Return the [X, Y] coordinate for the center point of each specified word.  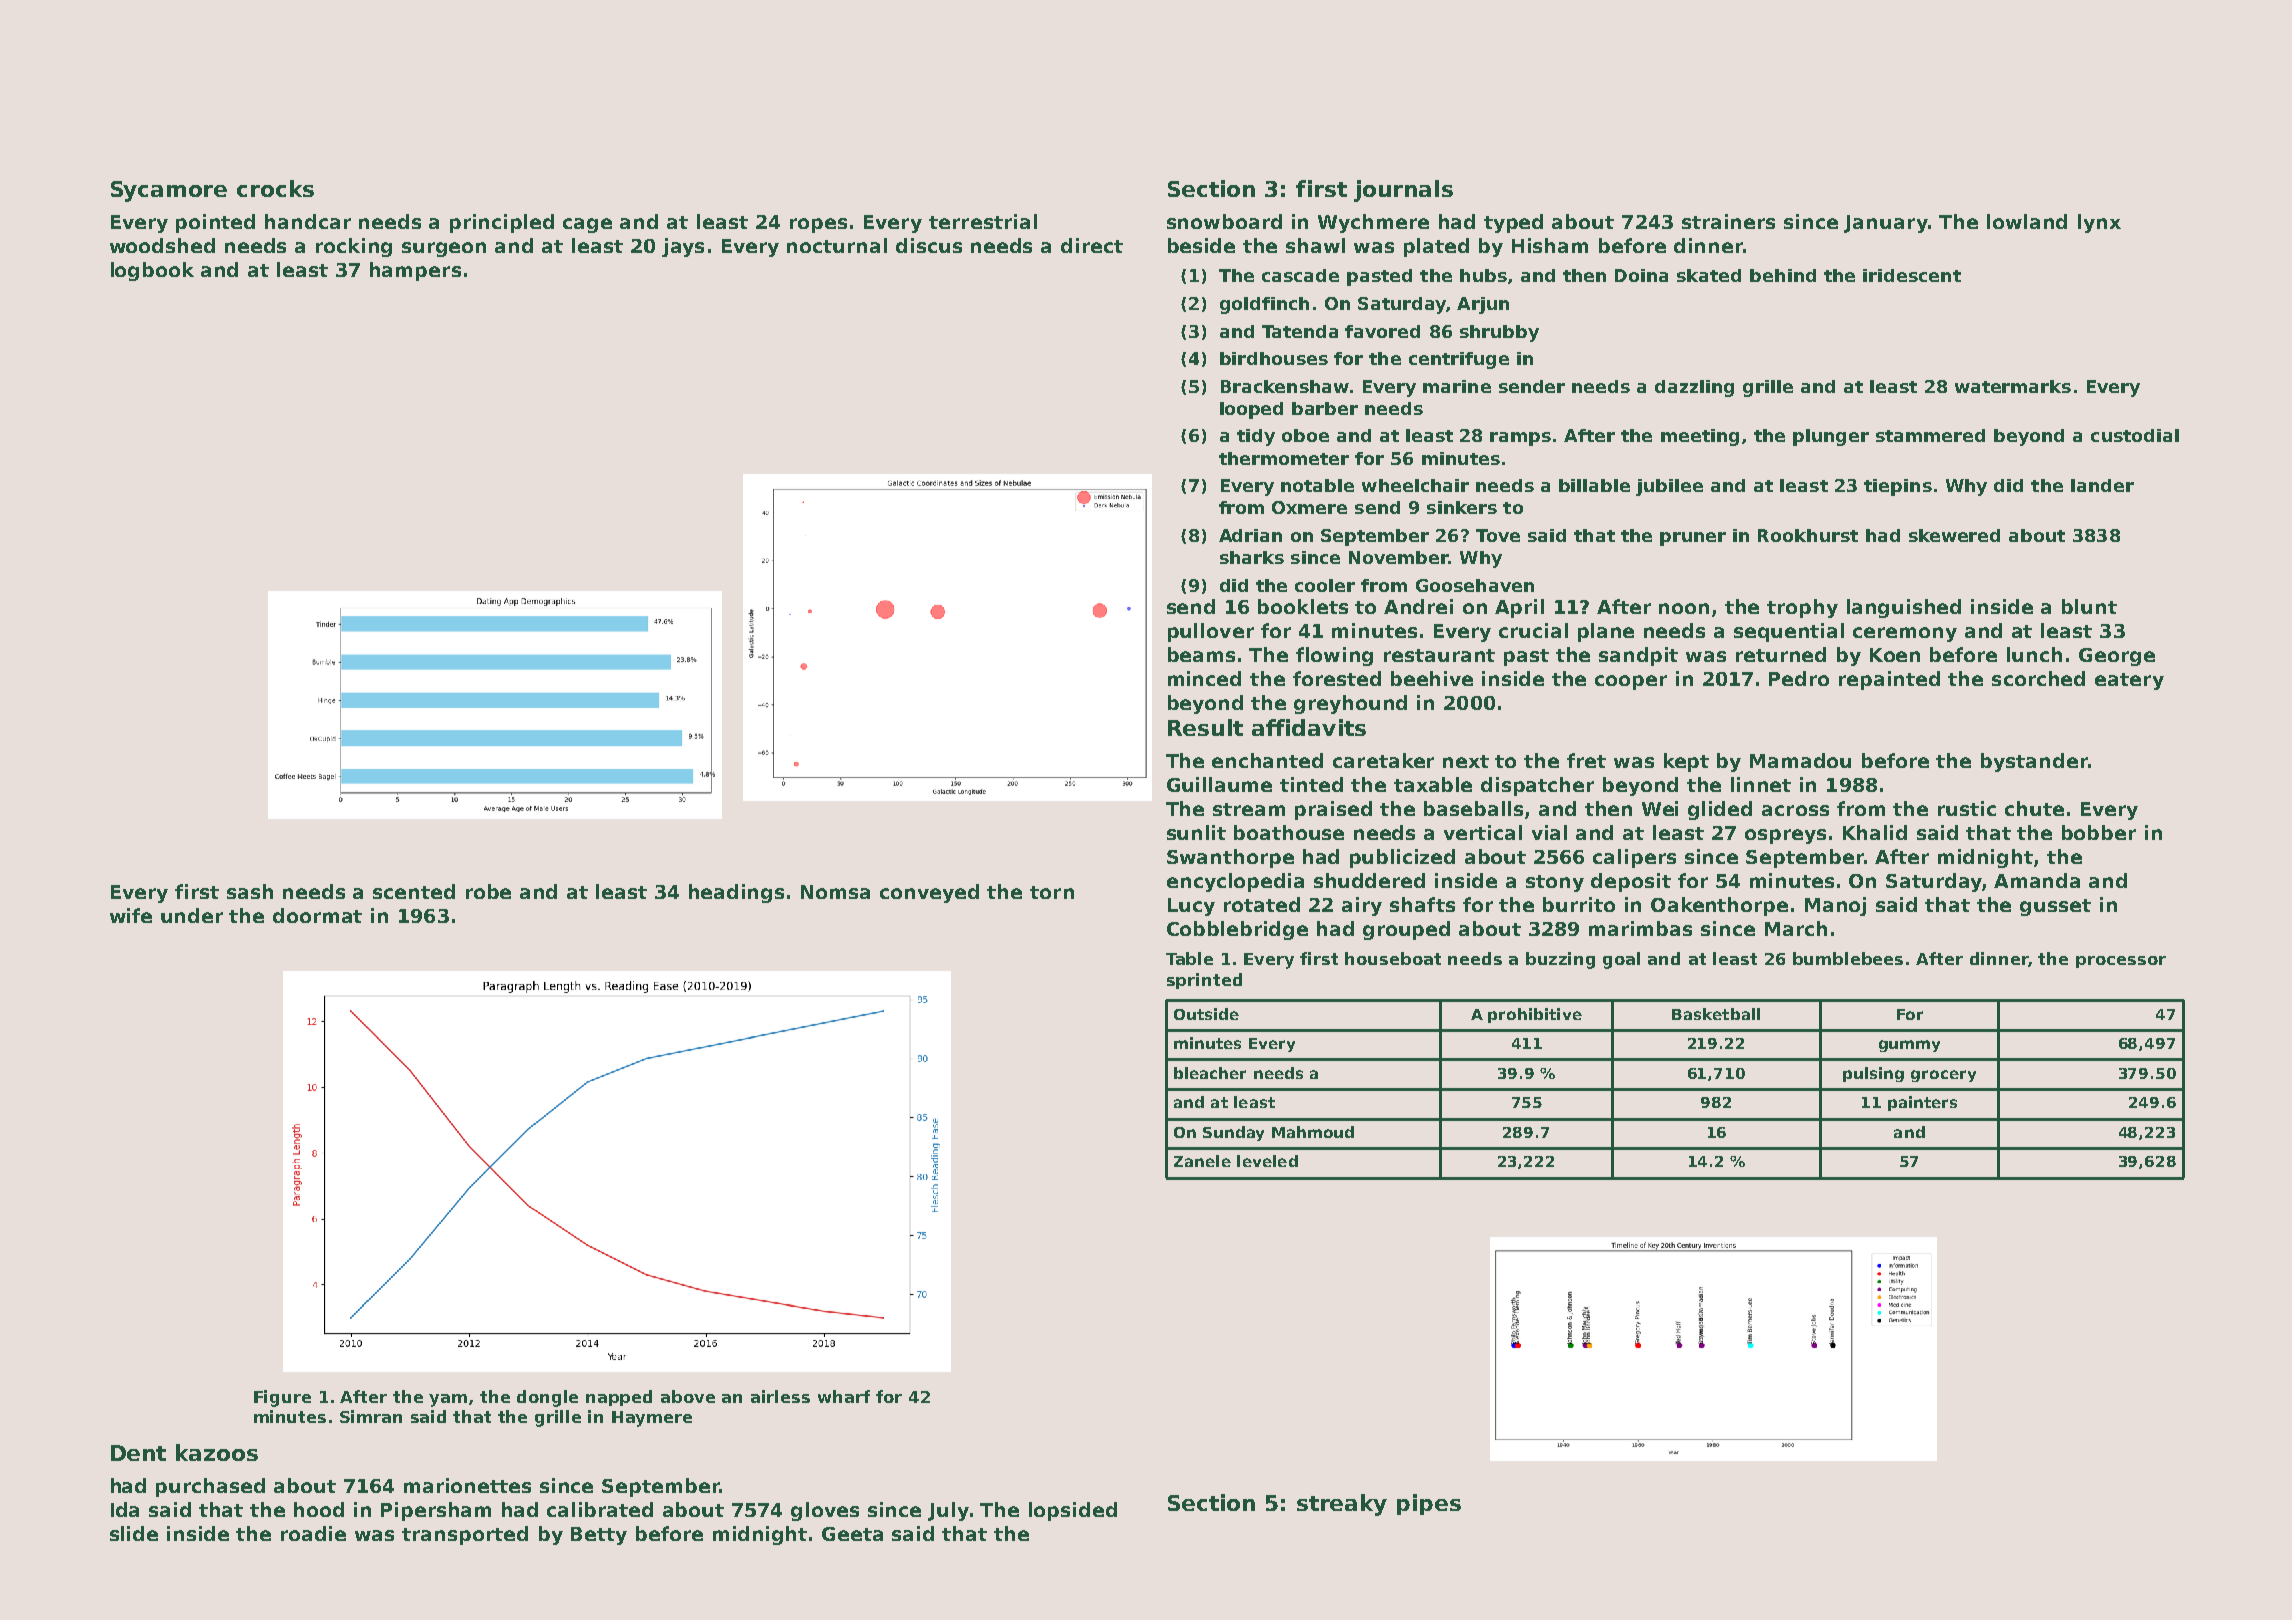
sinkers [1462, 507]
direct [1092, 245]
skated [1709, 275]
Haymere [652, 1419]
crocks [275, 188]
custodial [2135, 435]
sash [250, 891]
